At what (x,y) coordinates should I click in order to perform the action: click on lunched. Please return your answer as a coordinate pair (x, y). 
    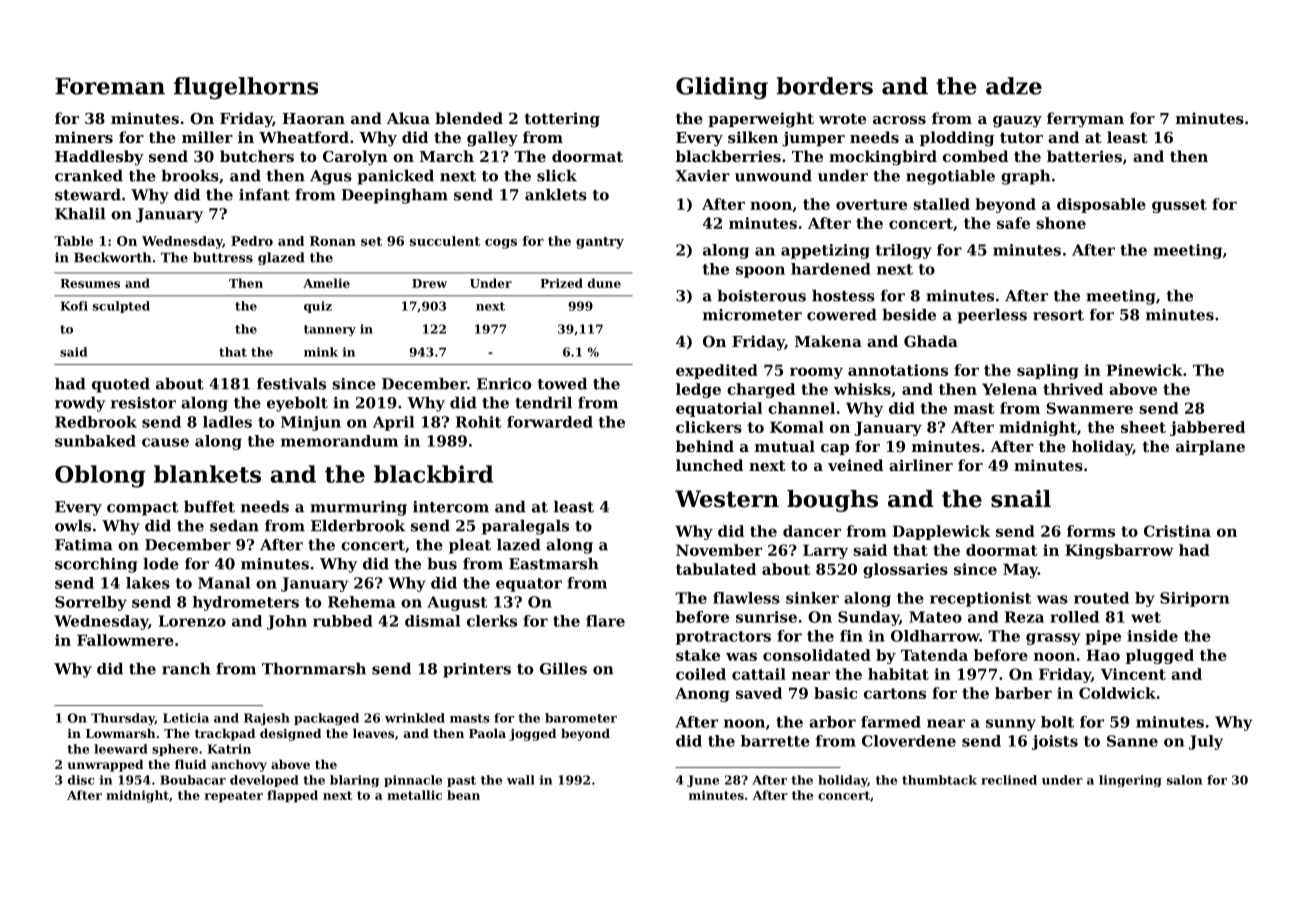
    Looking at the image, I should click on (709, 465).
